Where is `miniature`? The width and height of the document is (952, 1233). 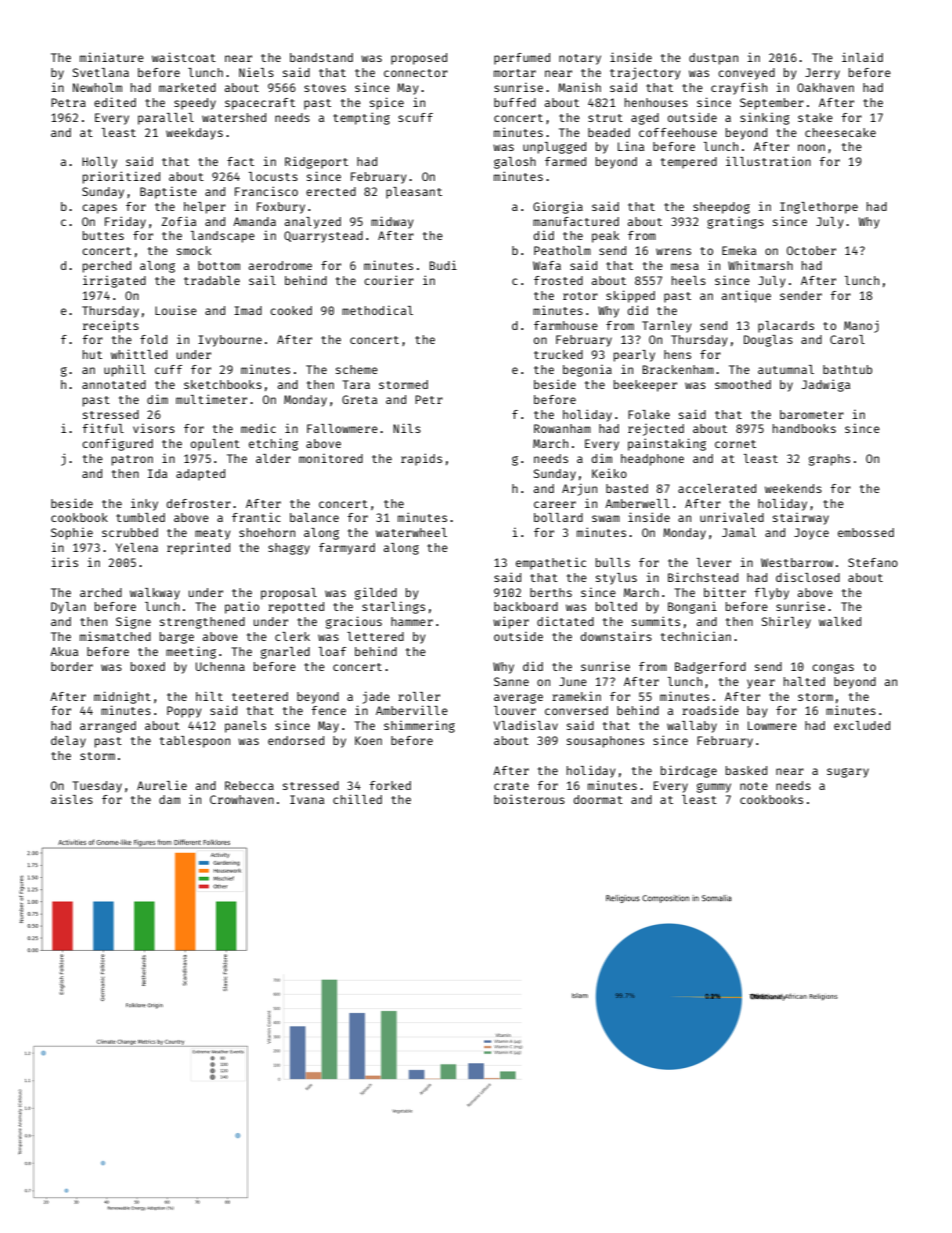 miniature is located at coordinates (112, 57).
